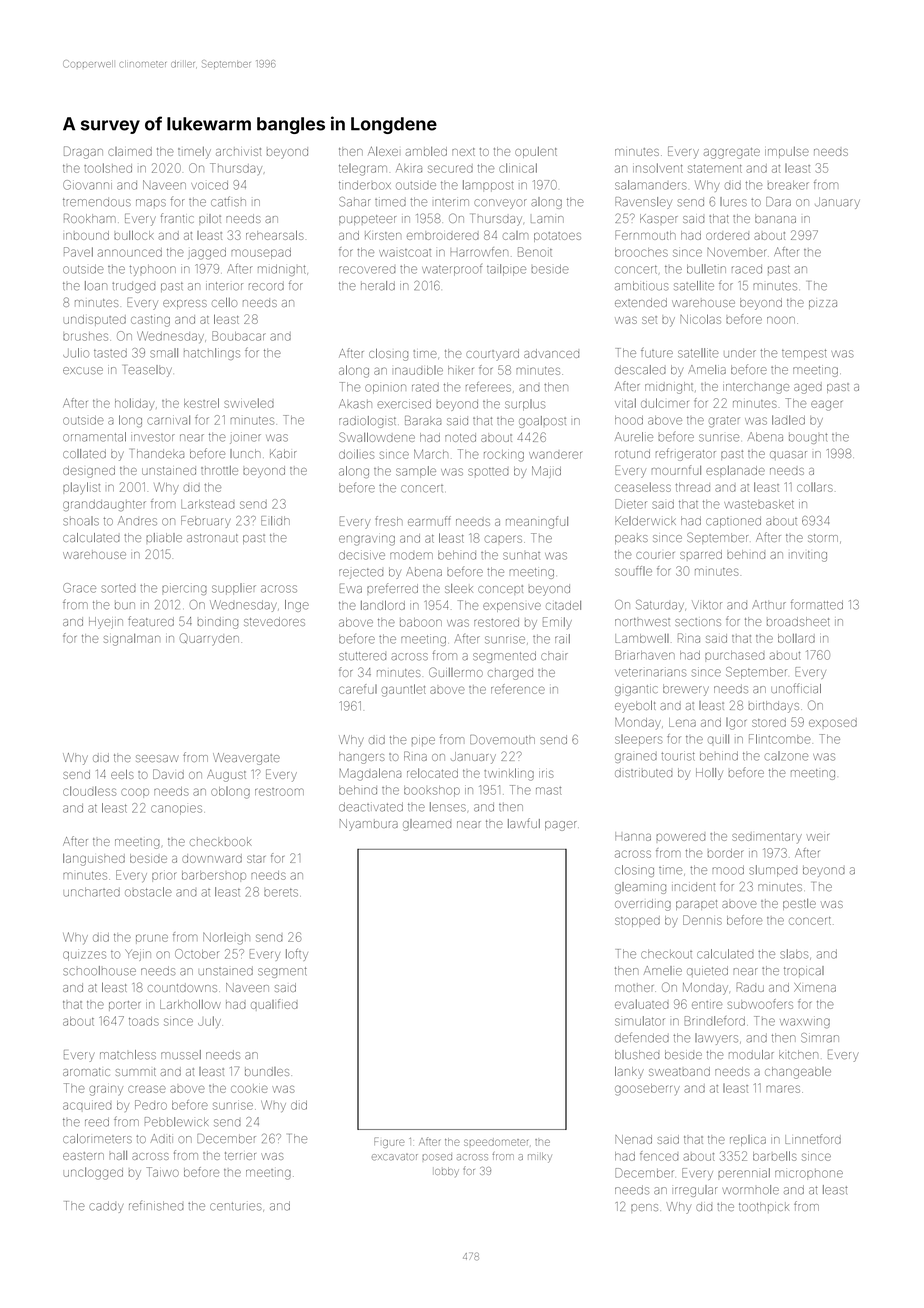  What do you see at coordinates (236, 1206) in the screenshot?
I see `centuries` at bounding box center [236, 1206].
